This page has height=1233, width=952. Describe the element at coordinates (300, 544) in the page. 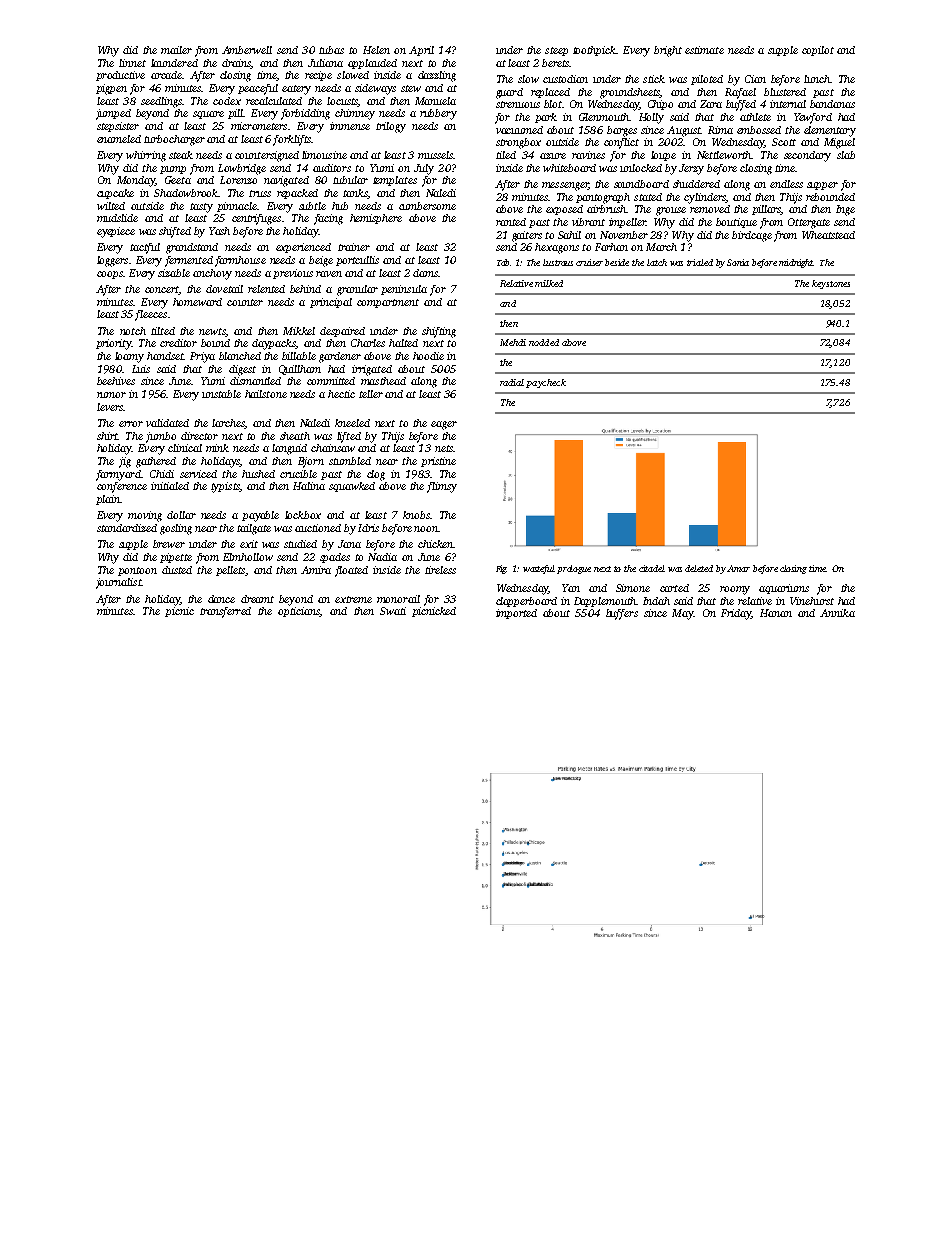

I see `studied` at that location.
